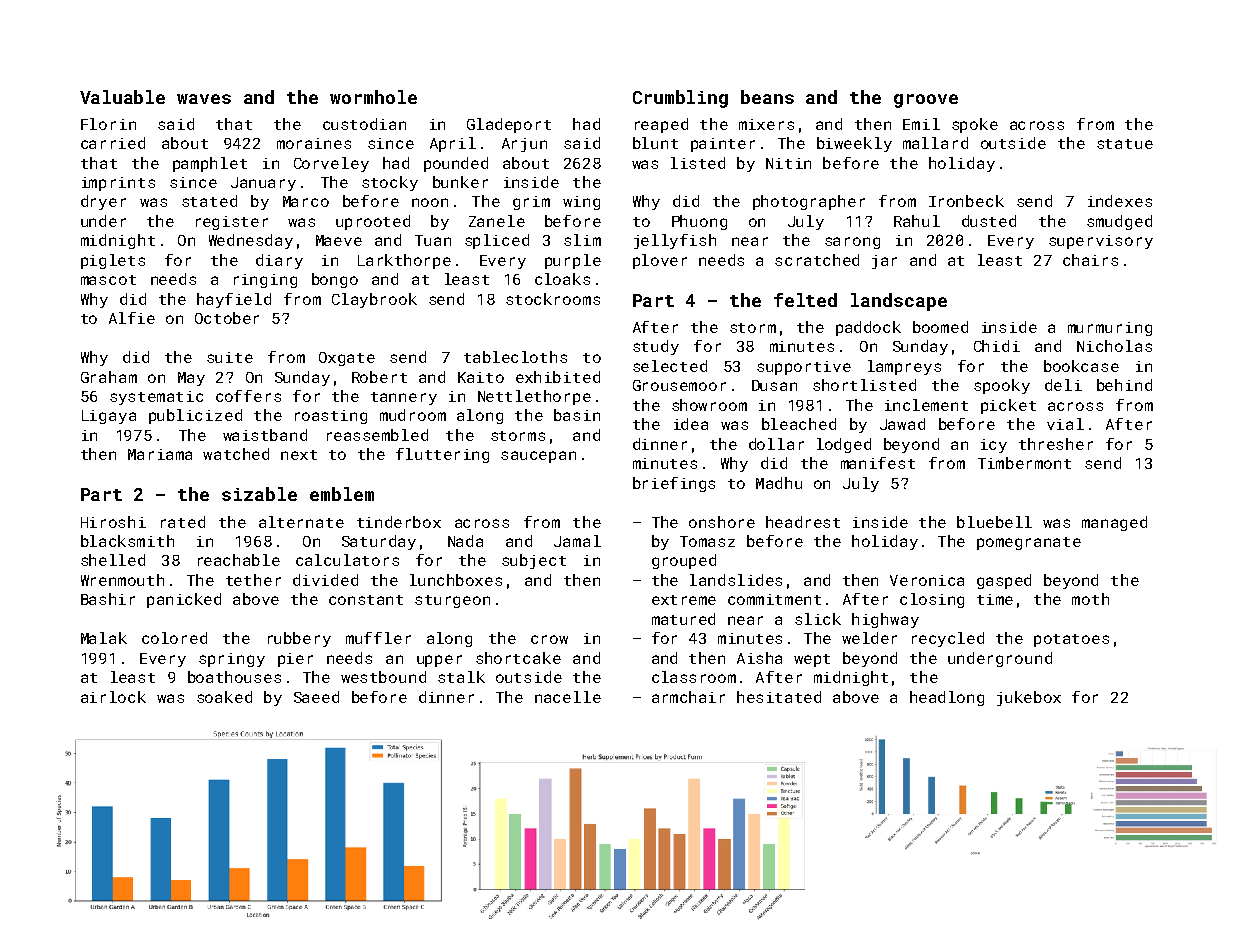 Image resolution: width=1233 pixels, height=952 pixels. What do you see at coordinates (1114, 346) in the image?
I see `Nicholas` at bounding box center [1114, 346].
